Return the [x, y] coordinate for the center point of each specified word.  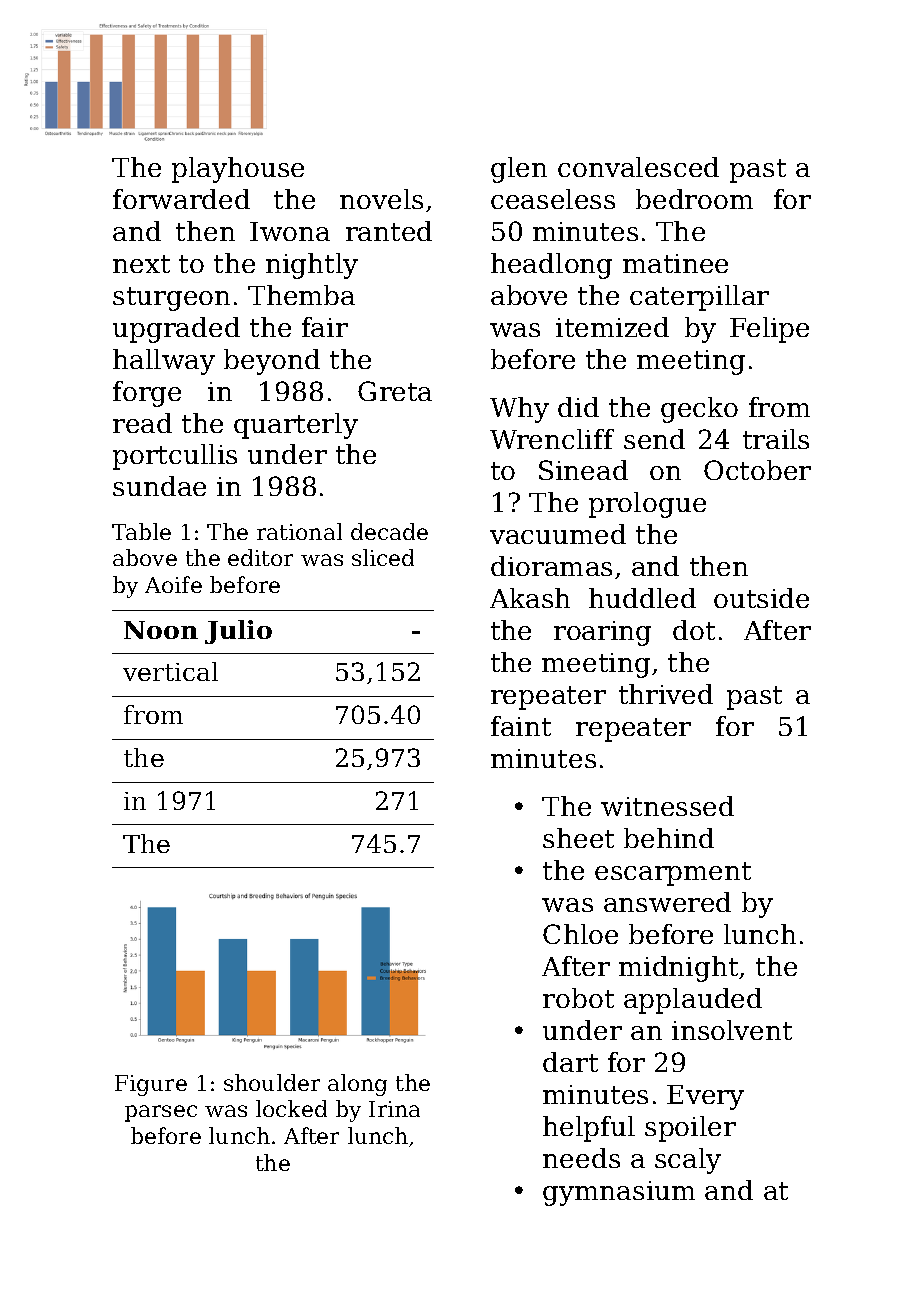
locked [291, 1108]
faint [521, 726]
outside [761, 598]
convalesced [638, 167]
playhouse [238, 170]
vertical [170, 671]
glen [519, 170]
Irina [394, 1109]
